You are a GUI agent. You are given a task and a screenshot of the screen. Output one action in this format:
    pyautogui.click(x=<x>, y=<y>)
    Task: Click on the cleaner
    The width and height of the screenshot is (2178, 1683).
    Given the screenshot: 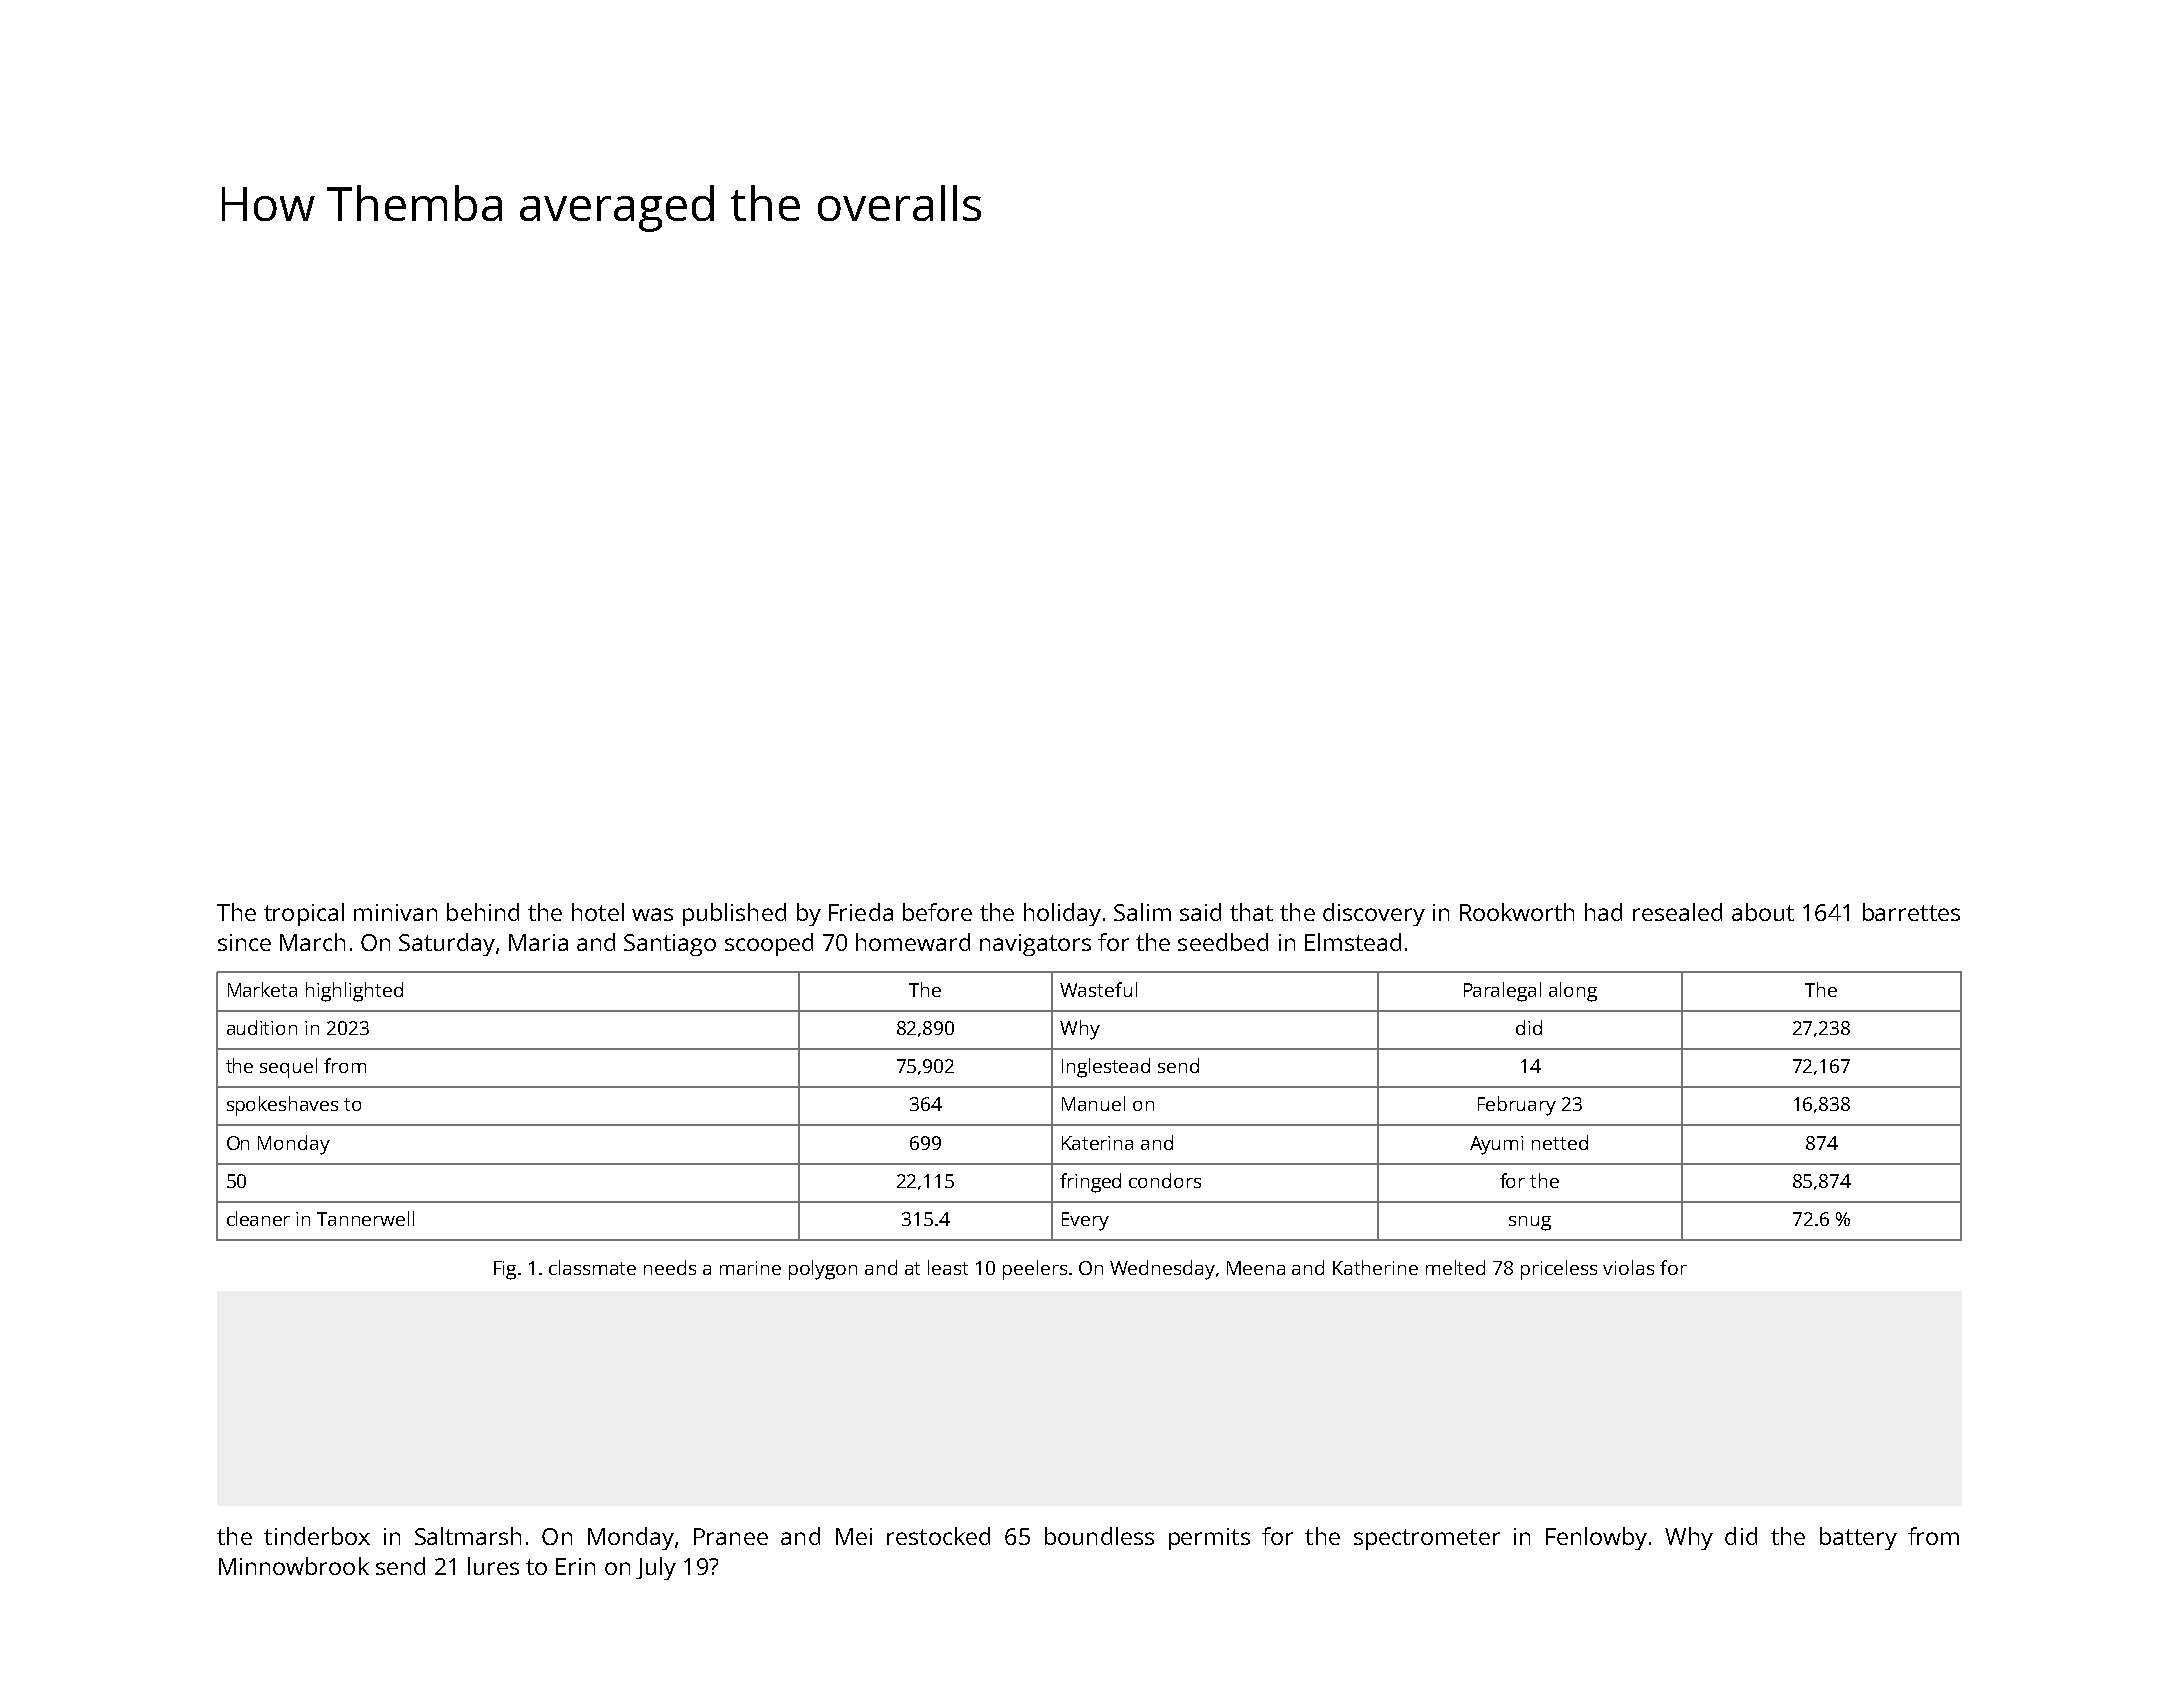 What is the action you would take?
    pyautogui.click(x=258, y=1218)
